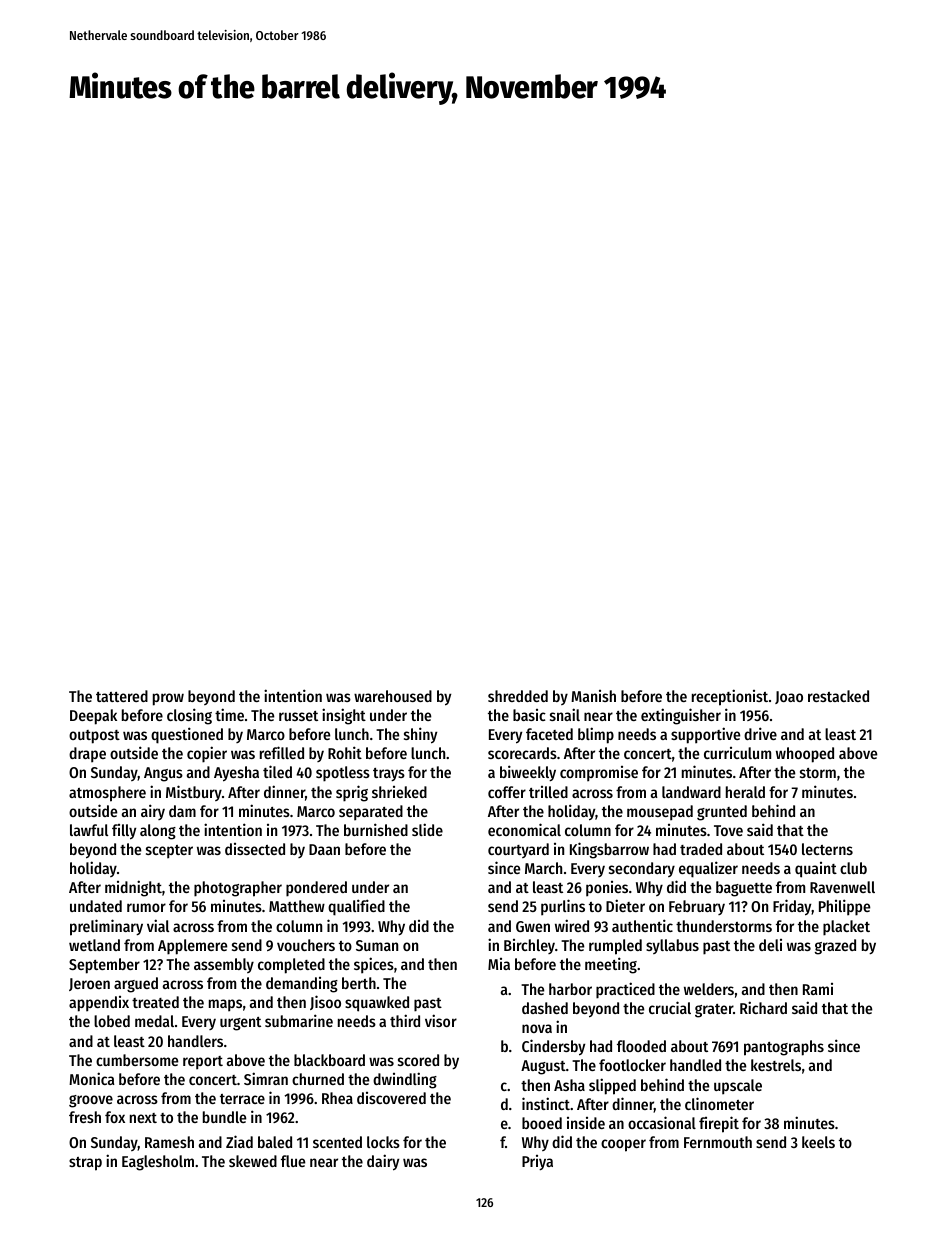 The image size is (952, 1233). Describe the element at coordinates (818, 1142) in the page. I see `keels` at that location.
